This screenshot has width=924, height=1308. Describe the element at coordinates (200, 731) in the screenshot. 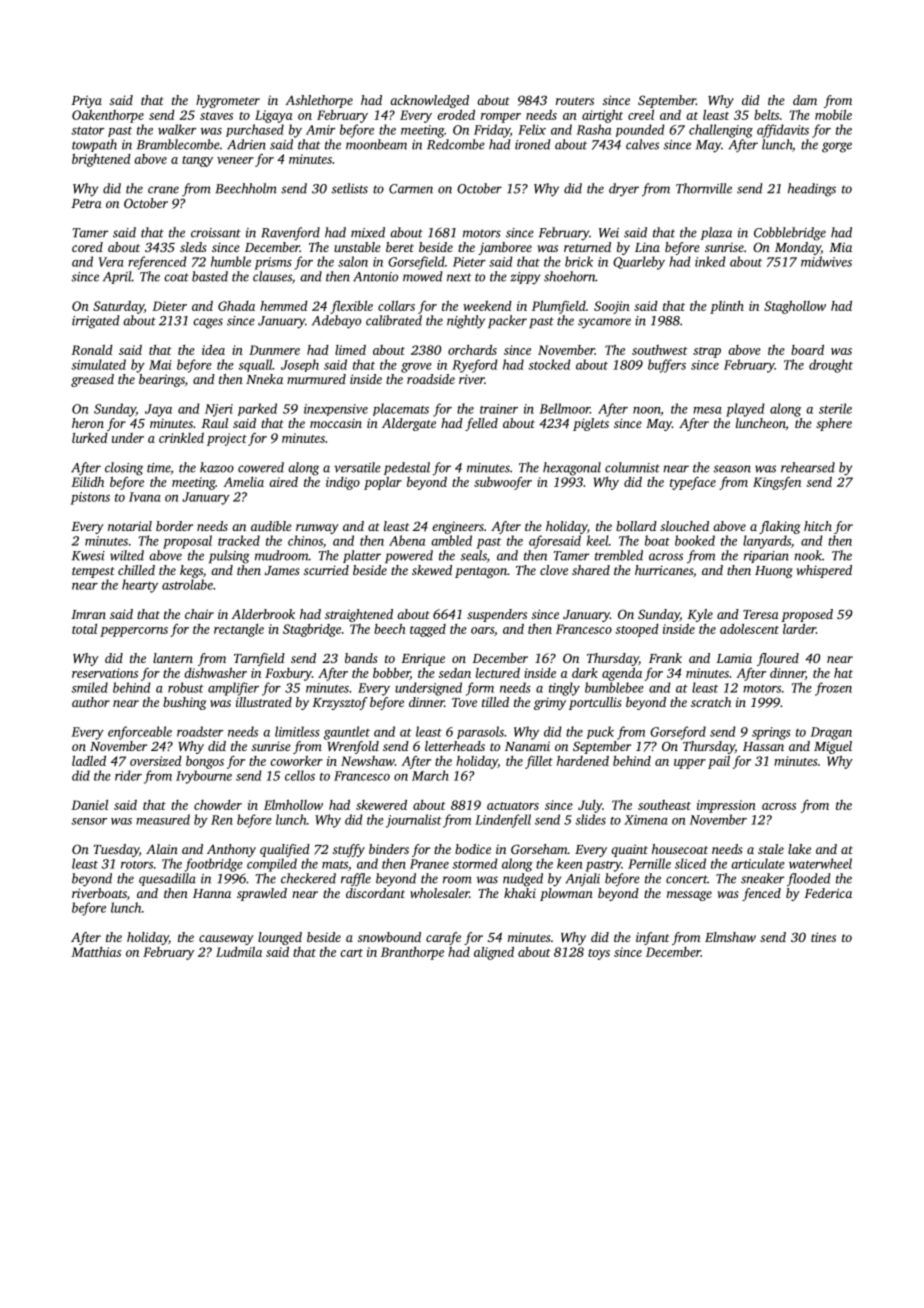

I see `roadster` at that location.
